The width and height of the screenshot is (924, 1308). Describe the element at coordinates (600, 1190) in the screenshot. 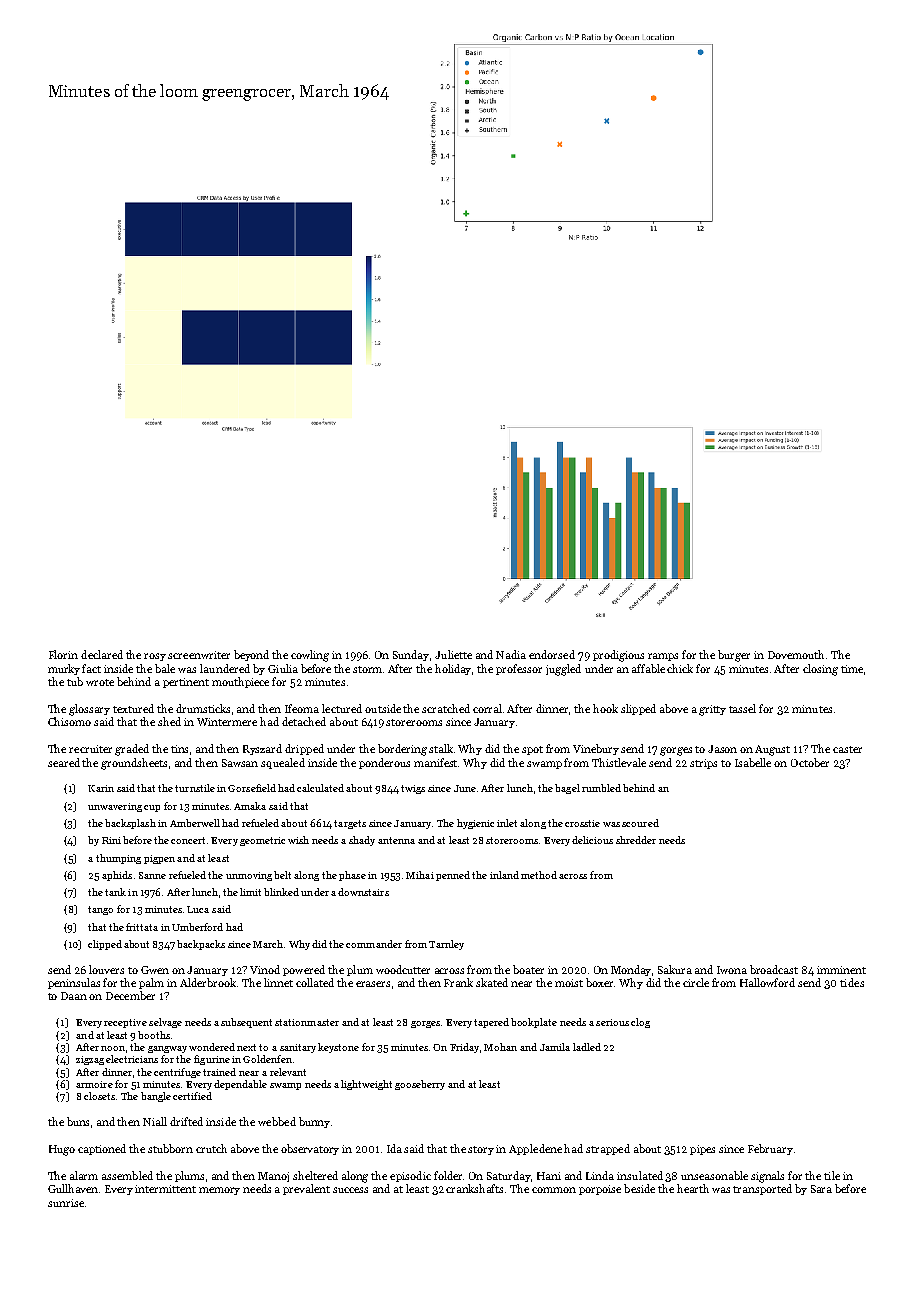

I see `porpoise` at that location.
